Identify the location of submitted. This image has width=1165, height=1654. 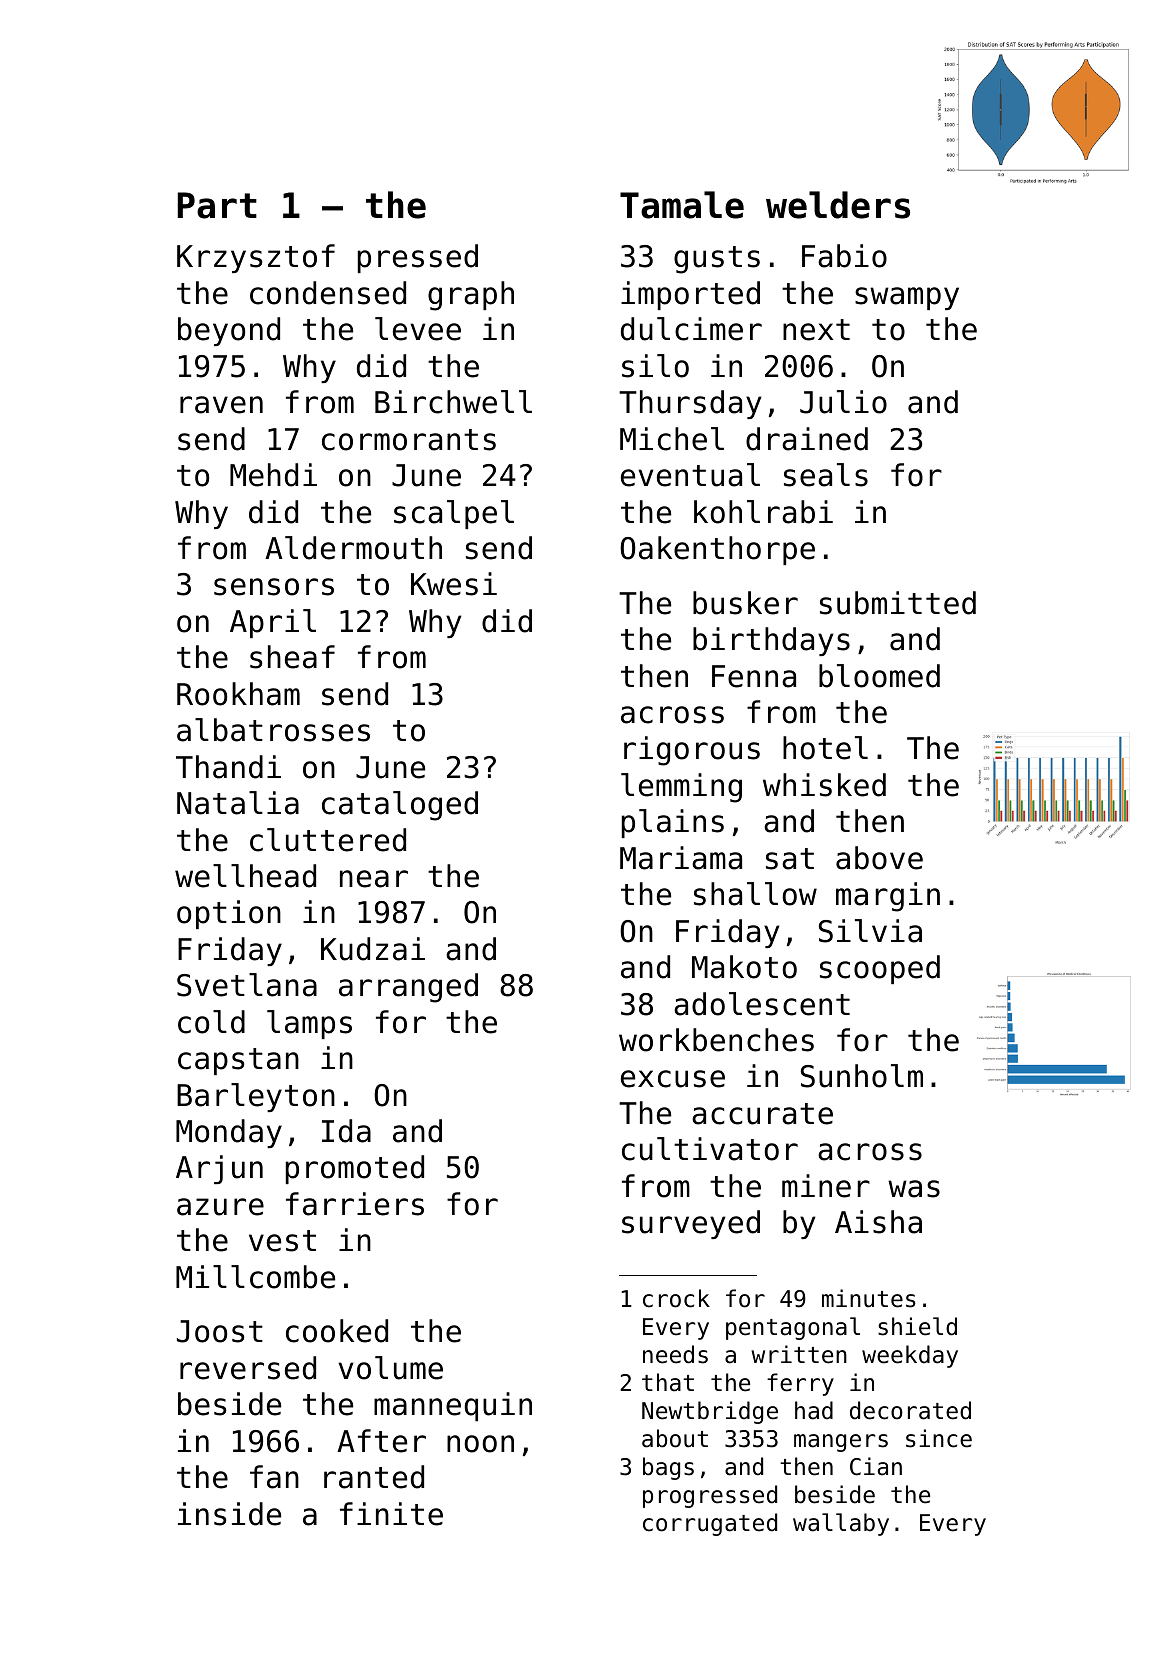
(898, 603).
